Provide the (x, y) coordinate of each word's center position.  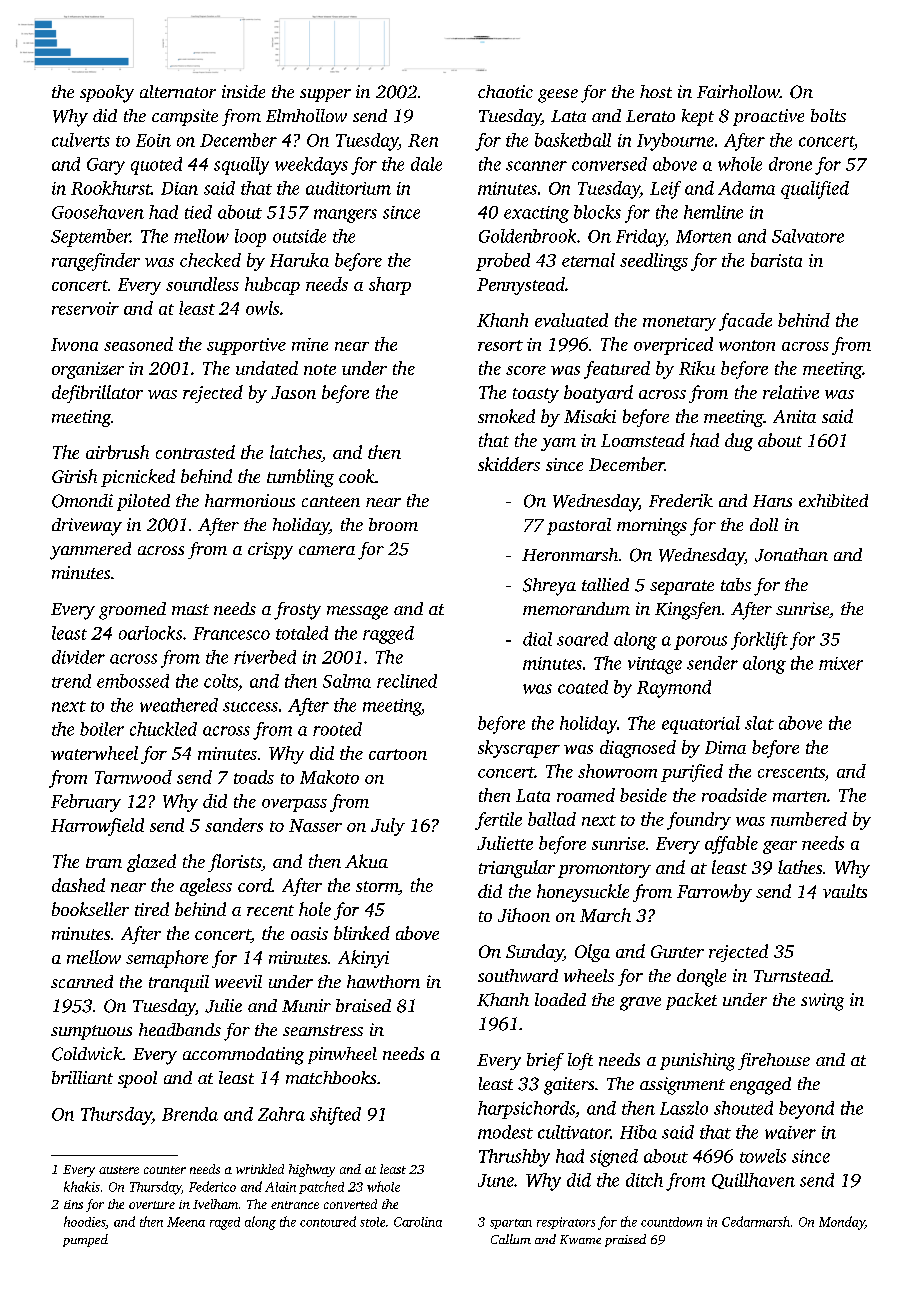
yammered (90, 551)
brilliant (82, 1077)
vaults (845, 891)
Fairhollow (738, 91)
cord (255, 885)
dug (739, 442)
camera (327, 550)
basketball (573, 140)
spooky (107, 94)
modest (505, 1132)
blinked (362, 933)
